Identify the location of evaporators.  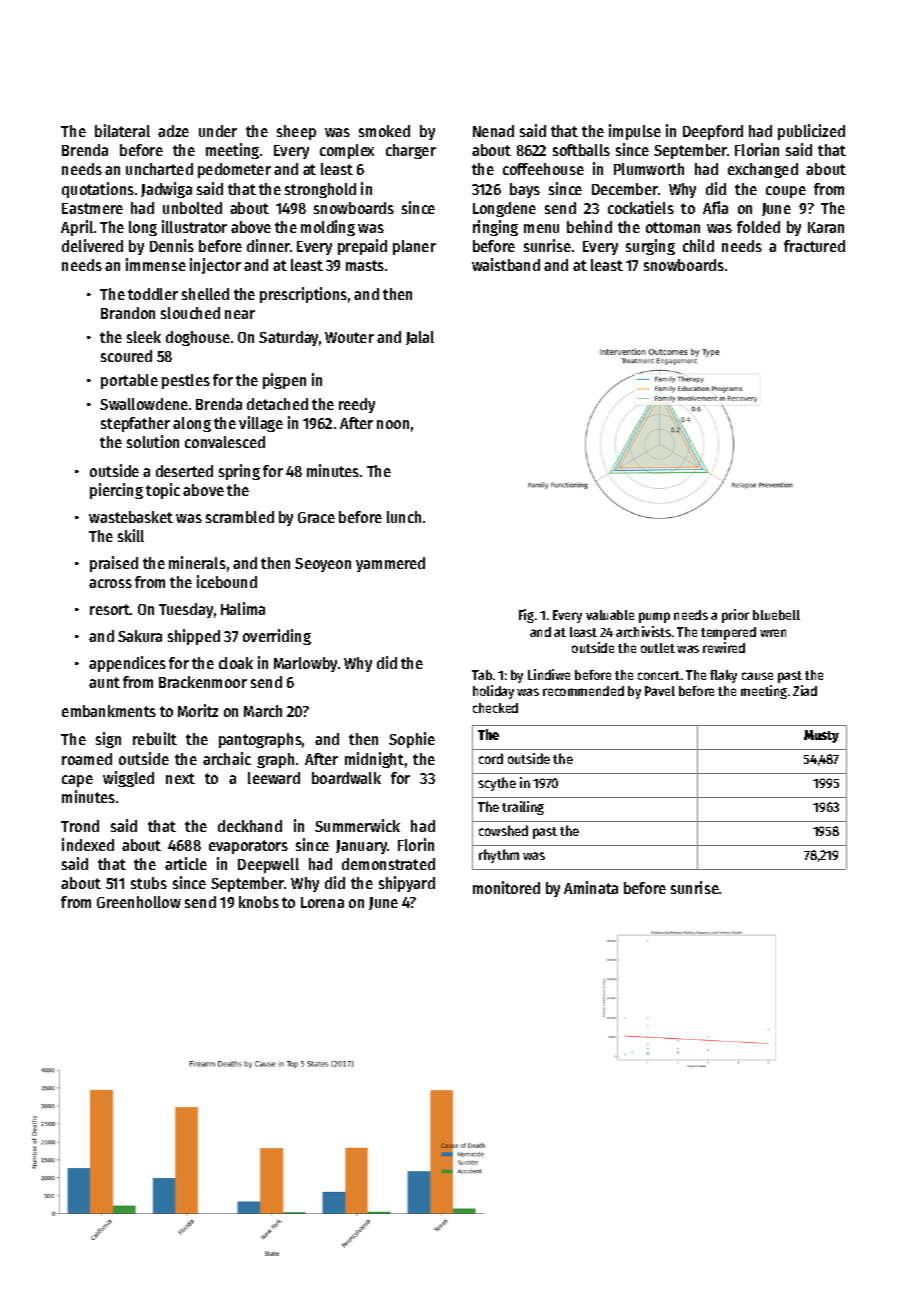
(248, 847).
